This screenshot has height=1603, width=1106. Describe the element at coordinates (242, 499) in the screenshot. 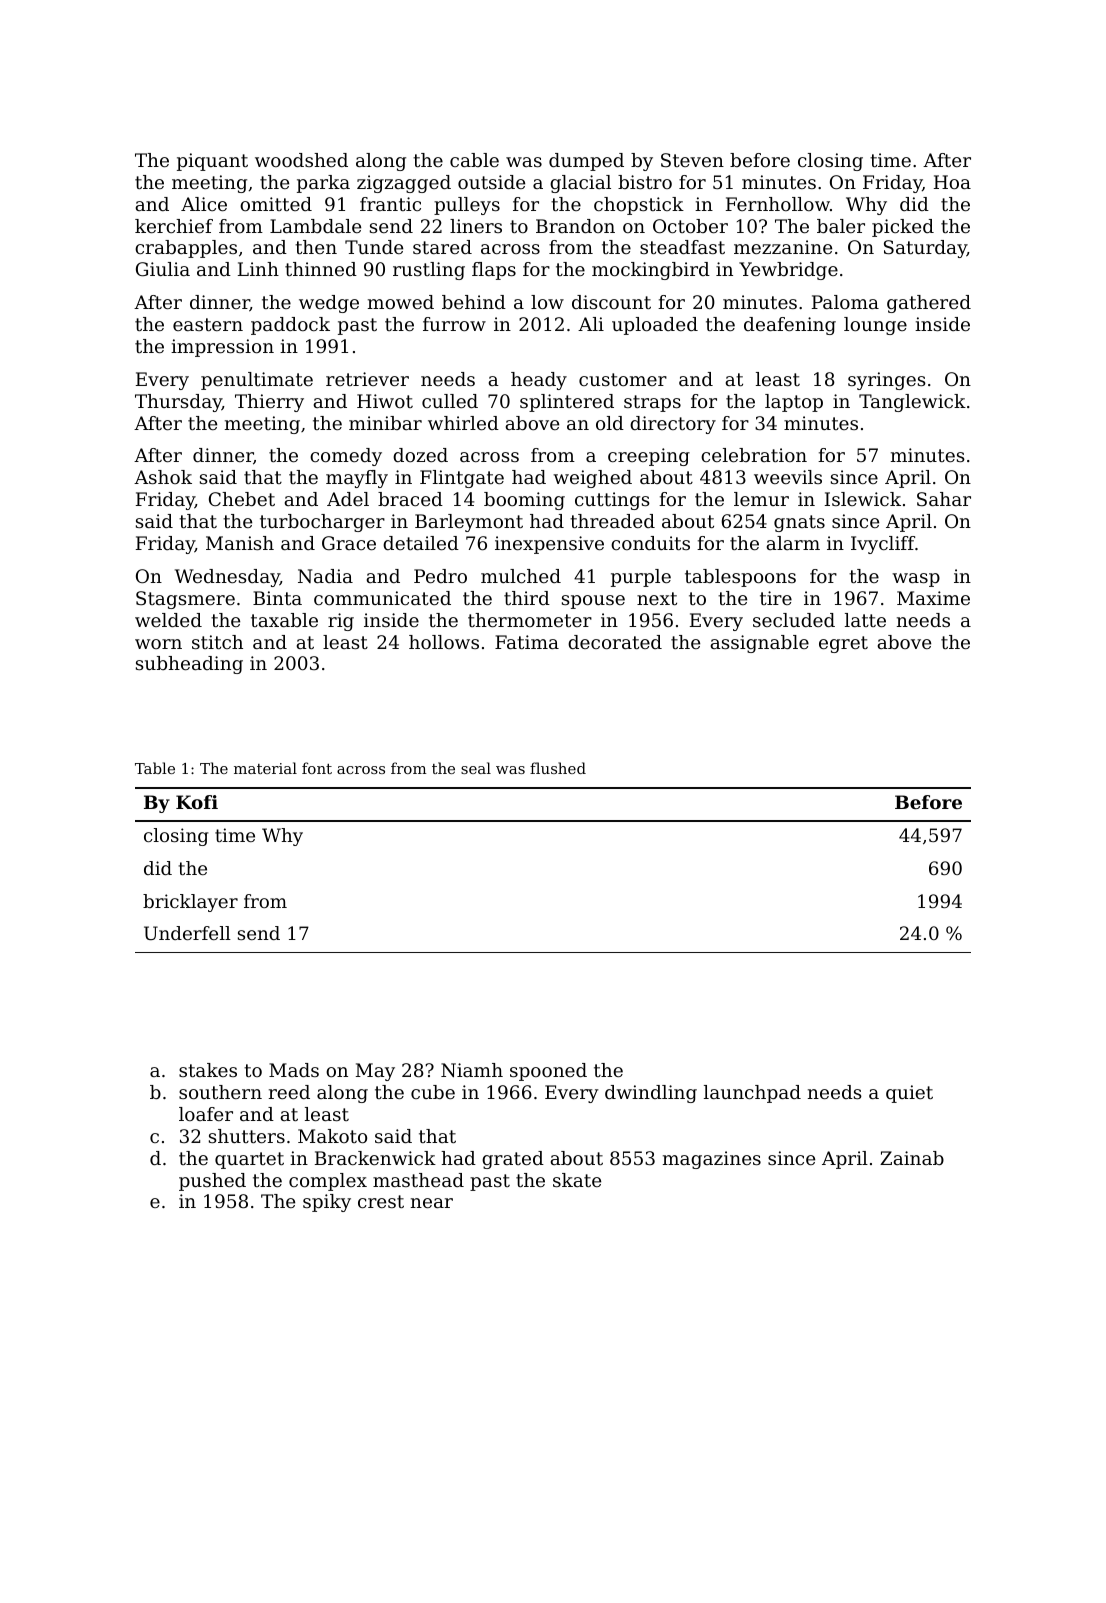

I see `Chebet` at that location.
